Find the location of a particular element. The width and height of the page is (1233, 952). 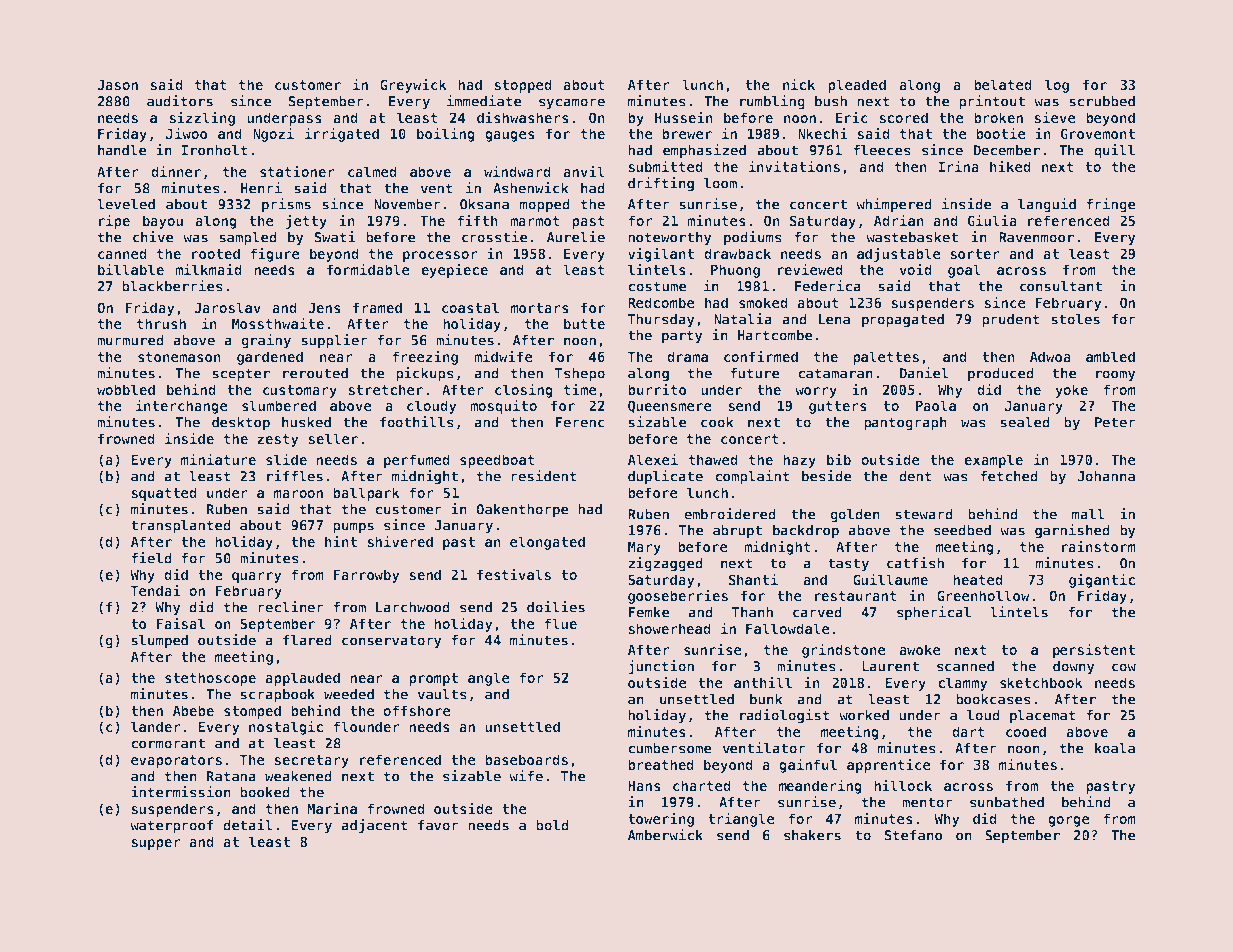

belated is located at coordinates (1003, 84).
